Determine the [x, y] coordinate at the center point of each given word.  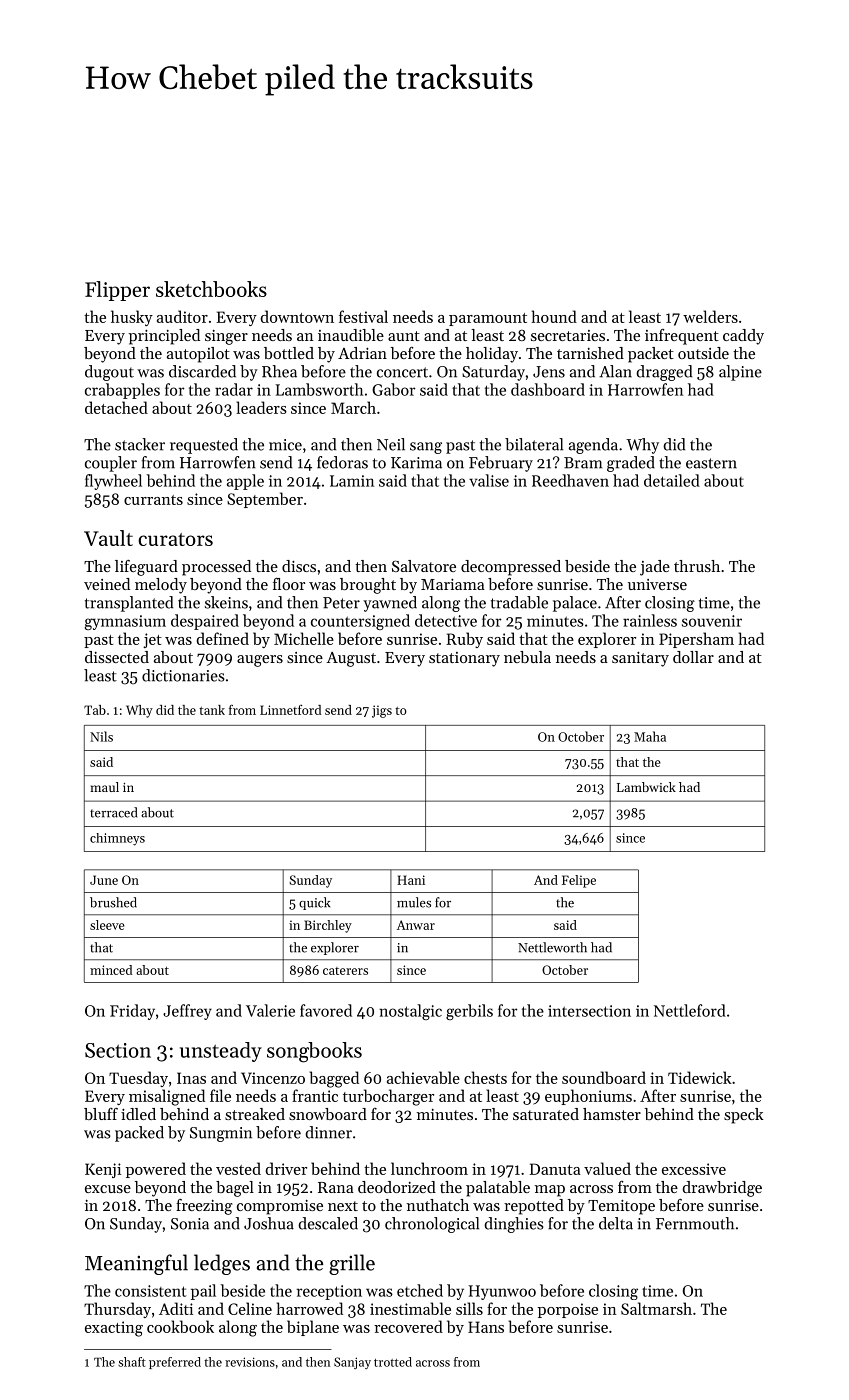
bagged [334, 1079]
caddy [743, 337]
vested [238, 1168]
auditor [182, 316]
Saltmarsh [656, 1308]
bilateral [534, 444]
